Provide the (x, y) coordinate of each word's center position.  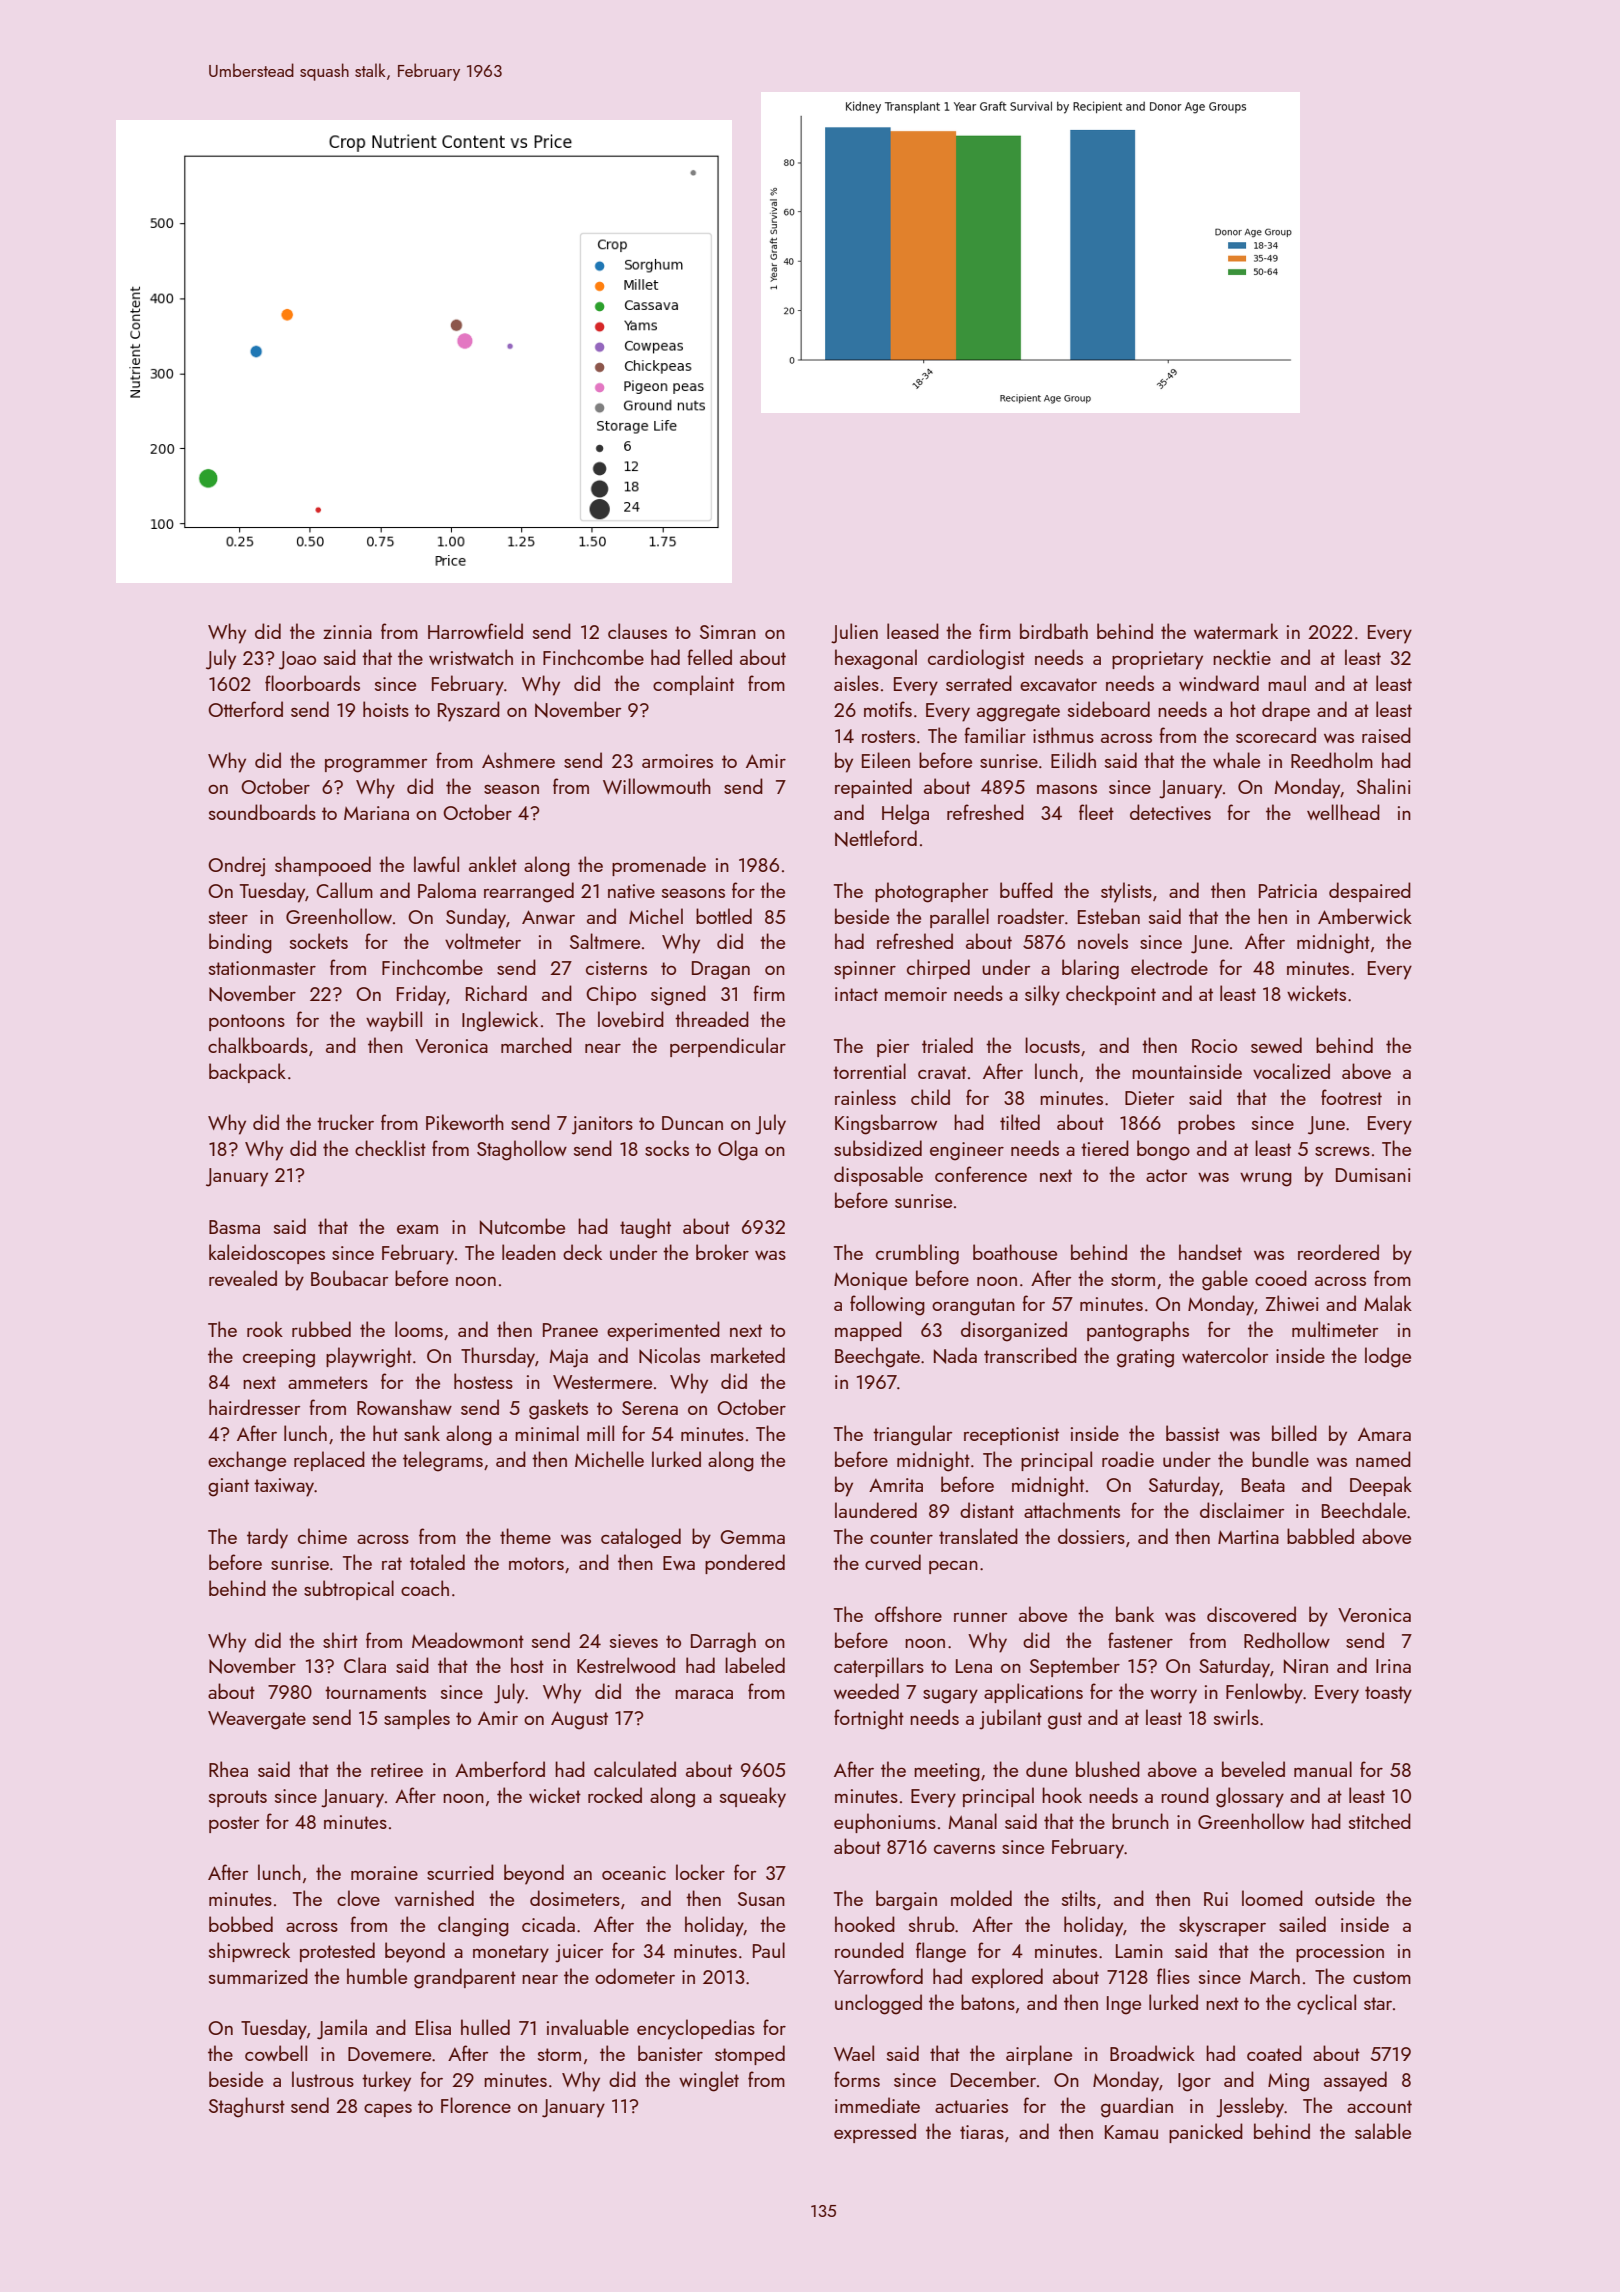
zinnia (347, 632)
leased (913, 631)
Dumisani (1373, 1175)
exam (417, 1229)
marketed (748, 1355)
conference (981, 1174)
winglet (709, 2081)
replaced (329, 1461)
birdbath (1054, 631)
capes (388, 2110)
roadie (1128, 1459)
